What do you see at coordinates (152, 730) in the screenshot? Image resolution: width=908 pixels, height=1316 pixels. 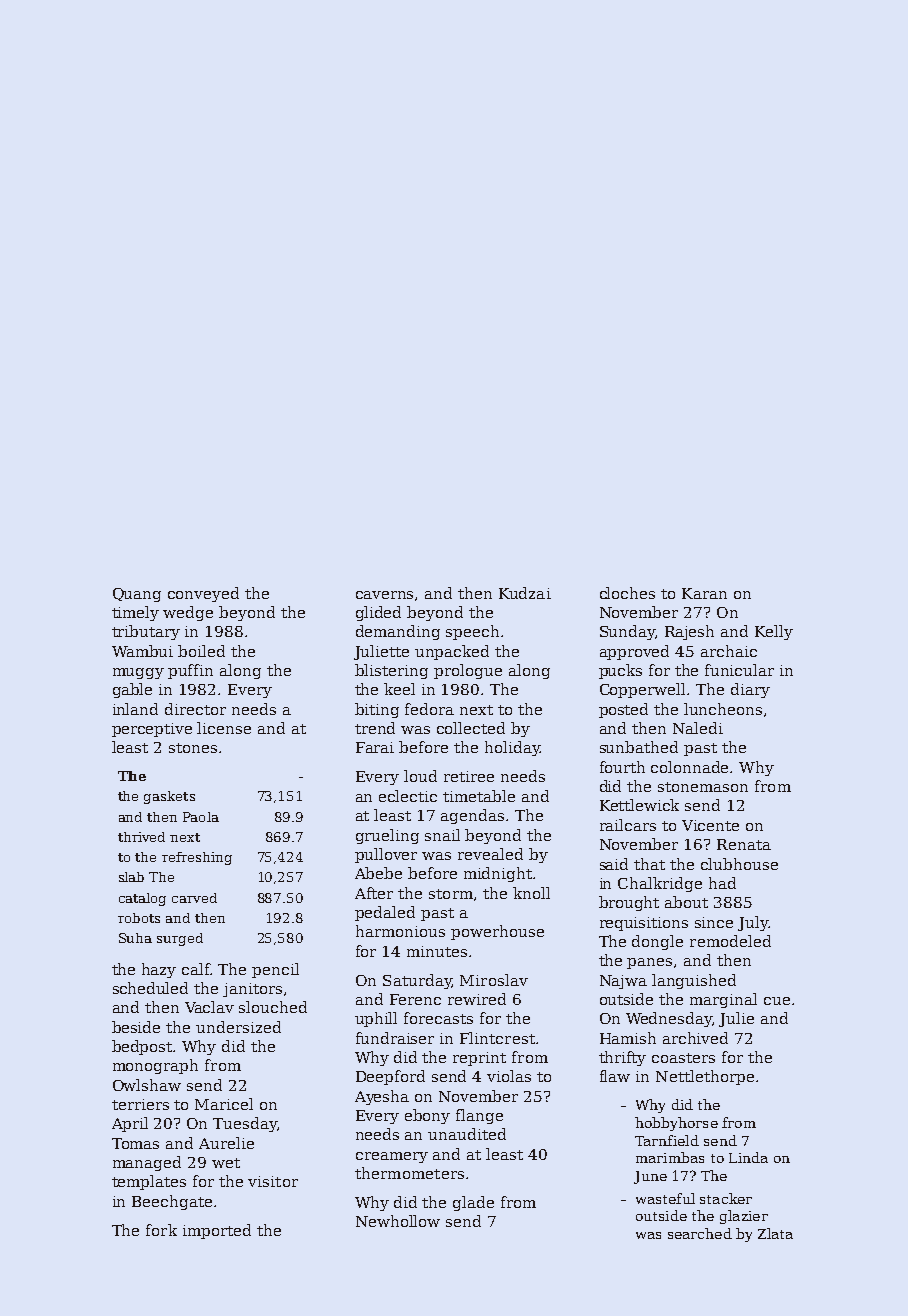 I see `perceptive` at bounding box center [152, 730].
